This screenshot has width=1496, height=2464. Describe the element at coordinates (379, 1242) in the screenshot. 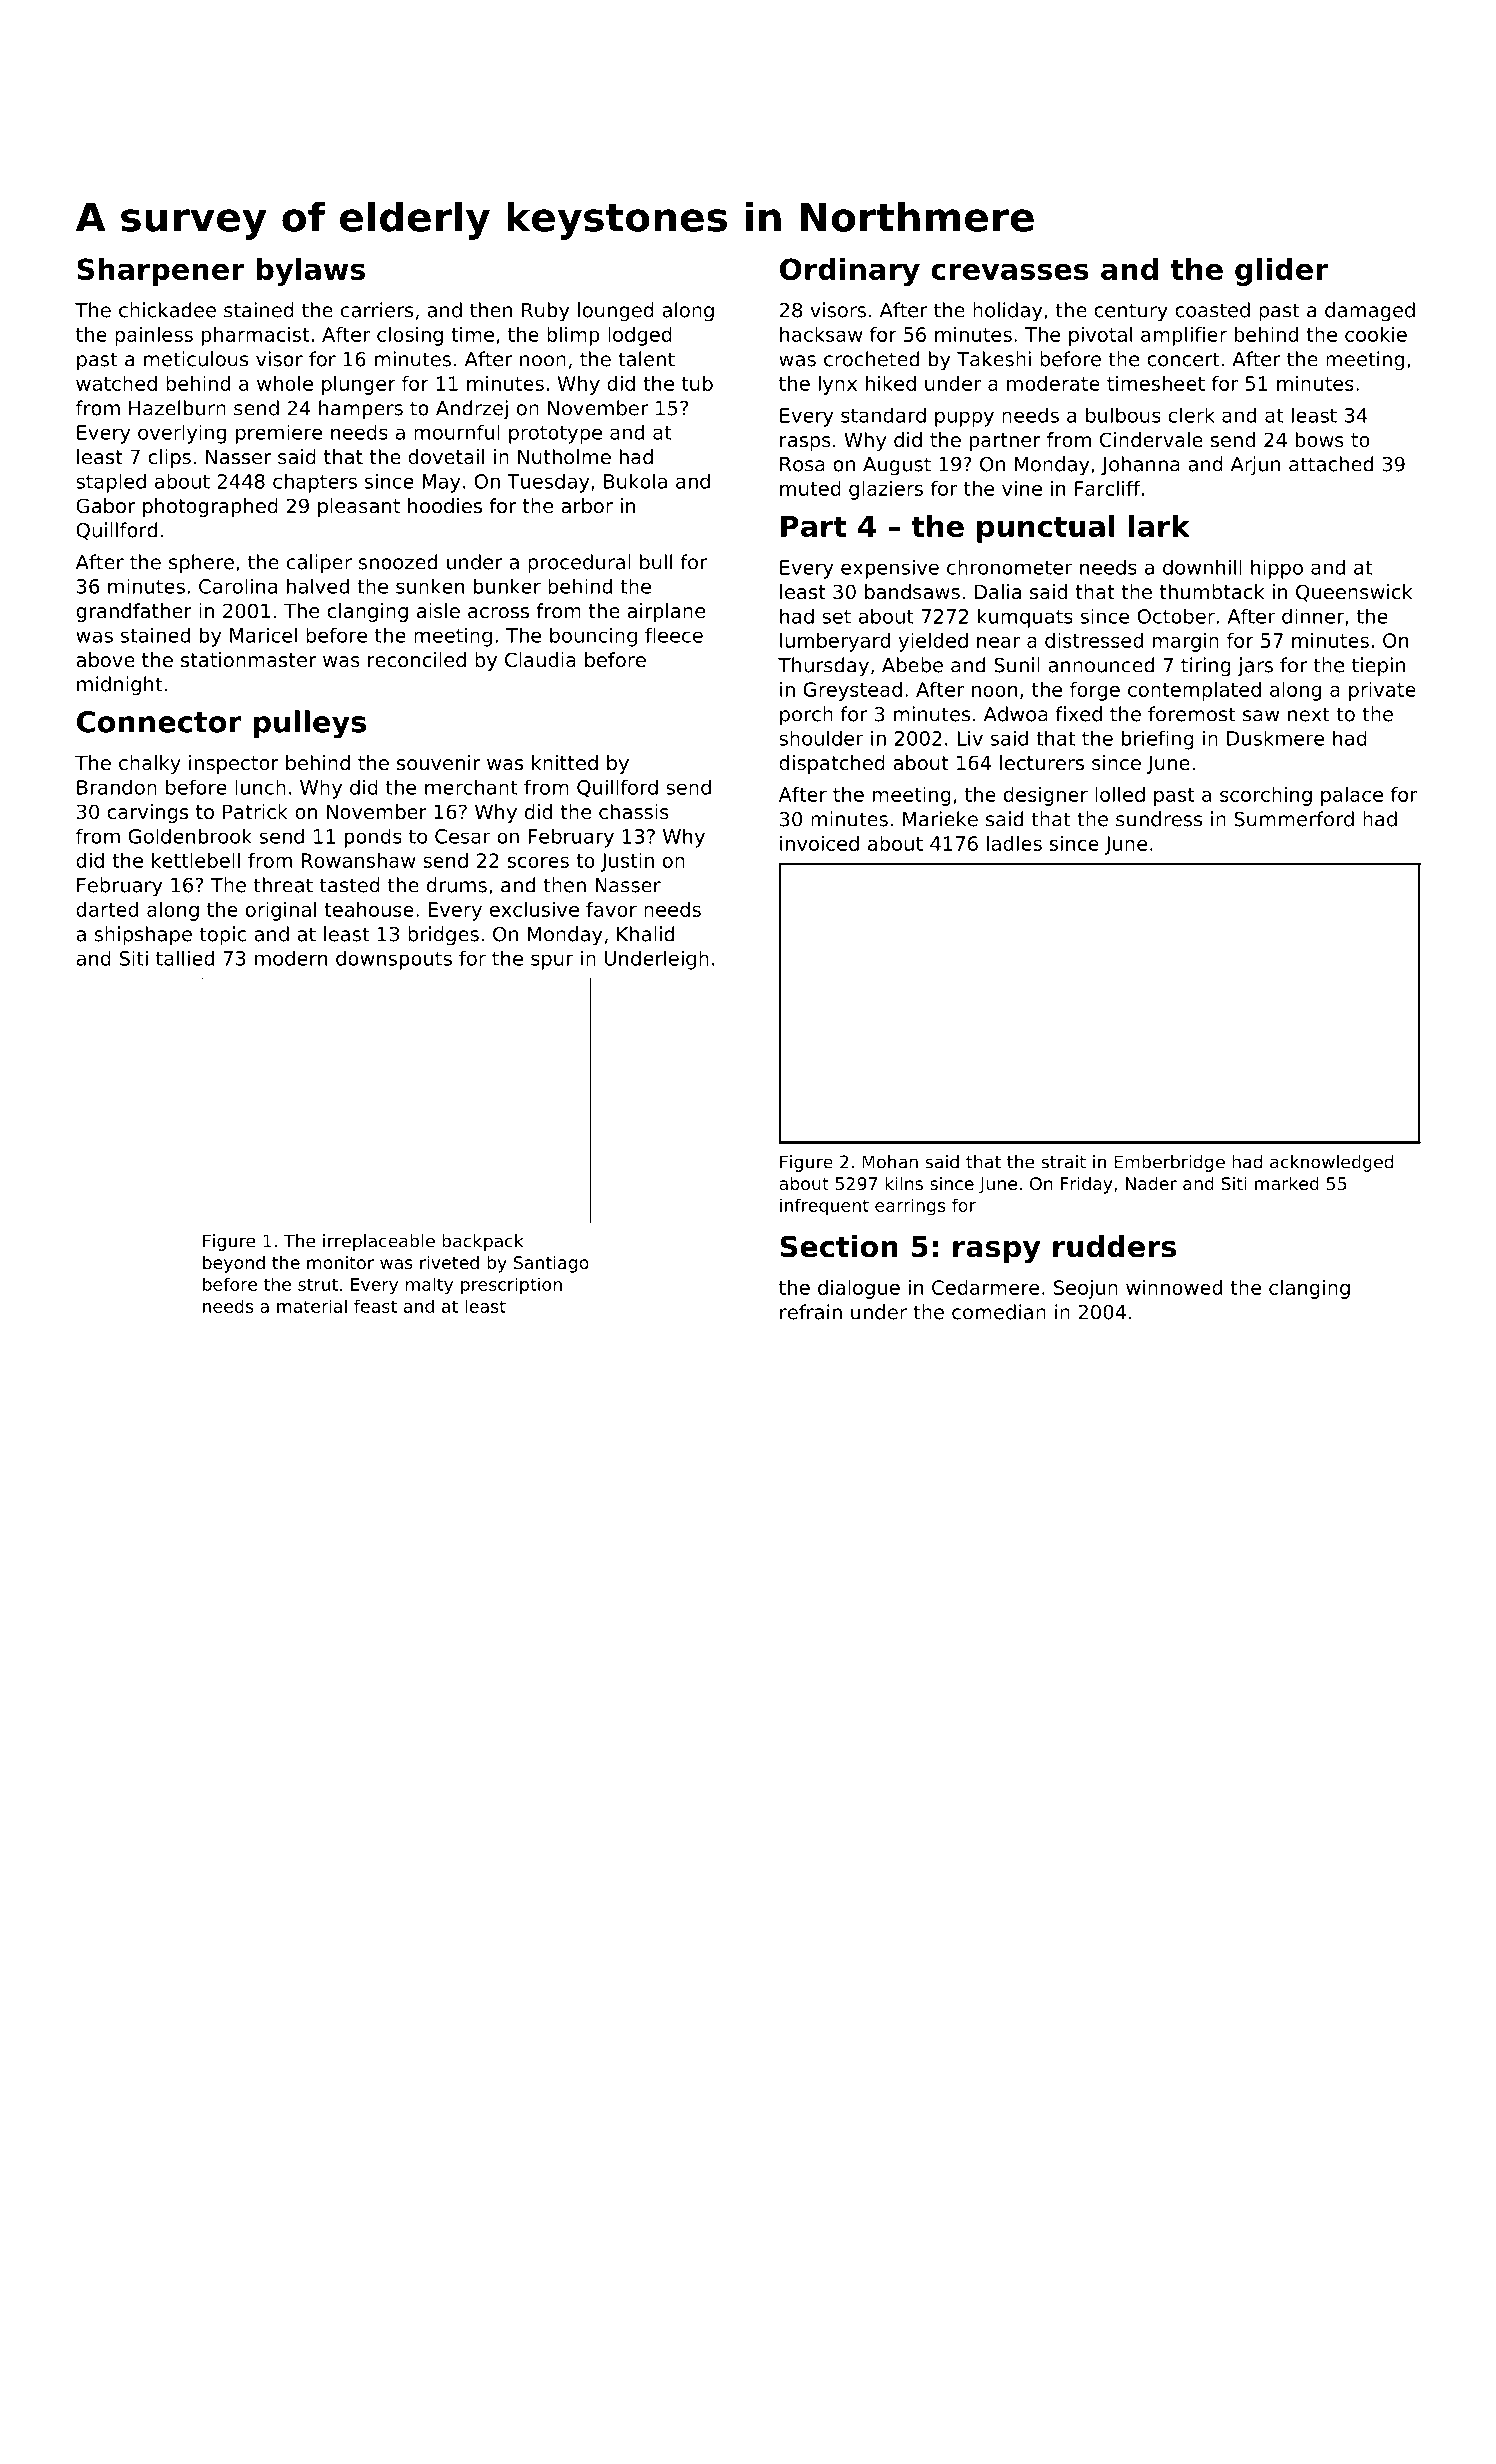

I see `irreplaceable` at that location.
